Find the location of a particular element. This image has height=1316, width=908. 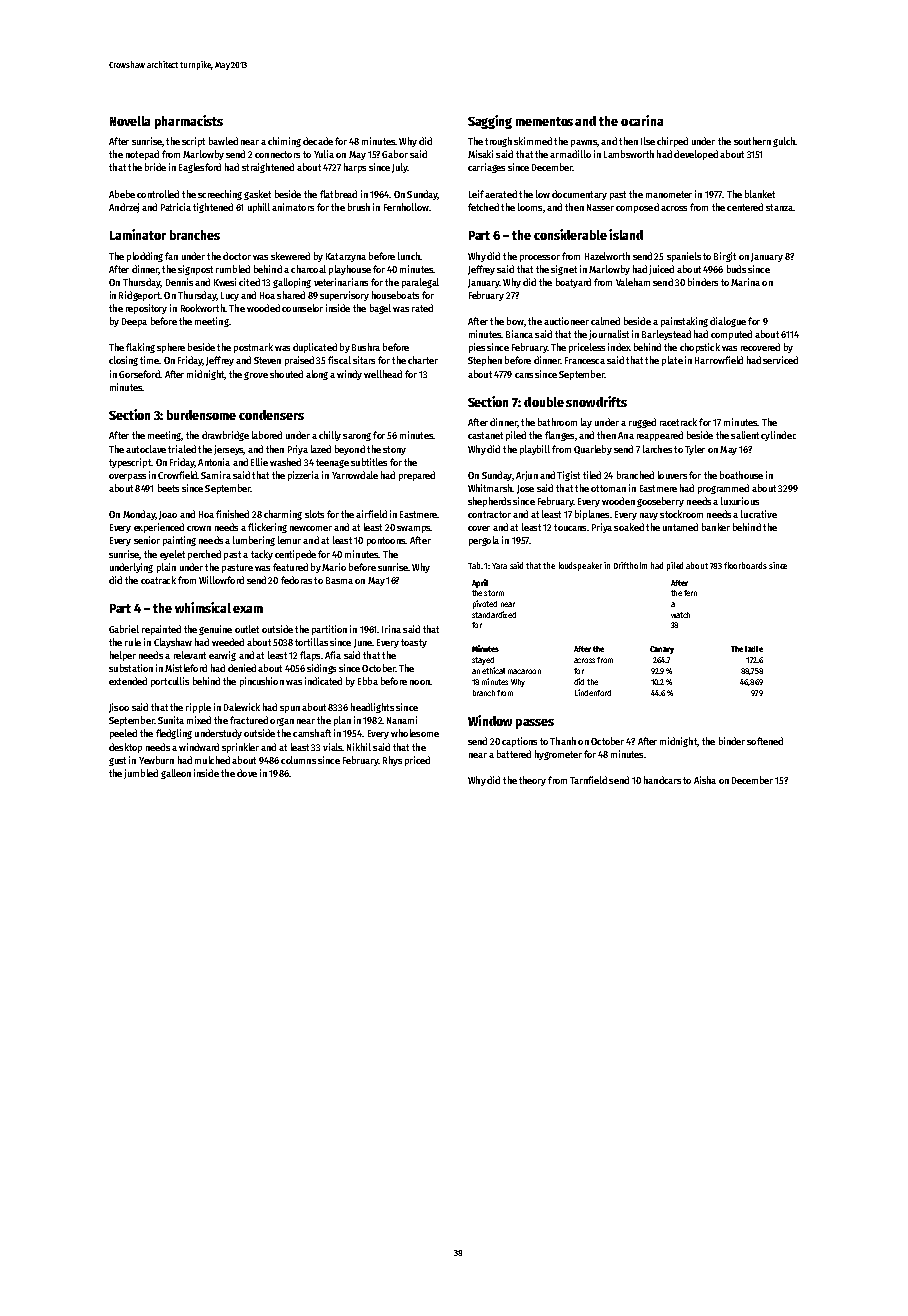

watch is located at coordinates (680, 615).
